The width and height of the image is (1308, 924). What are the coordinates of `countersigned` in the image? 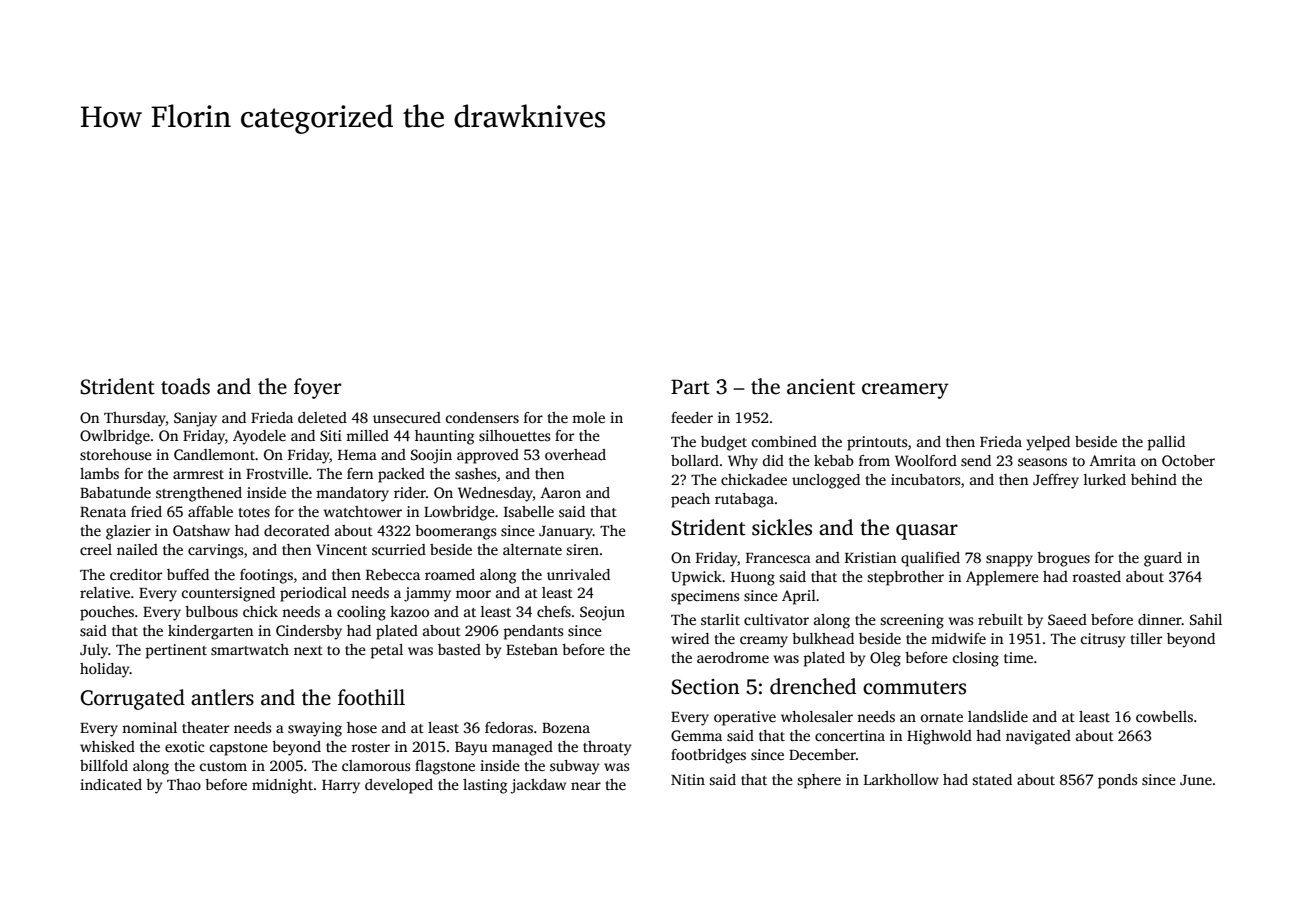 It's located at (228, 594).
